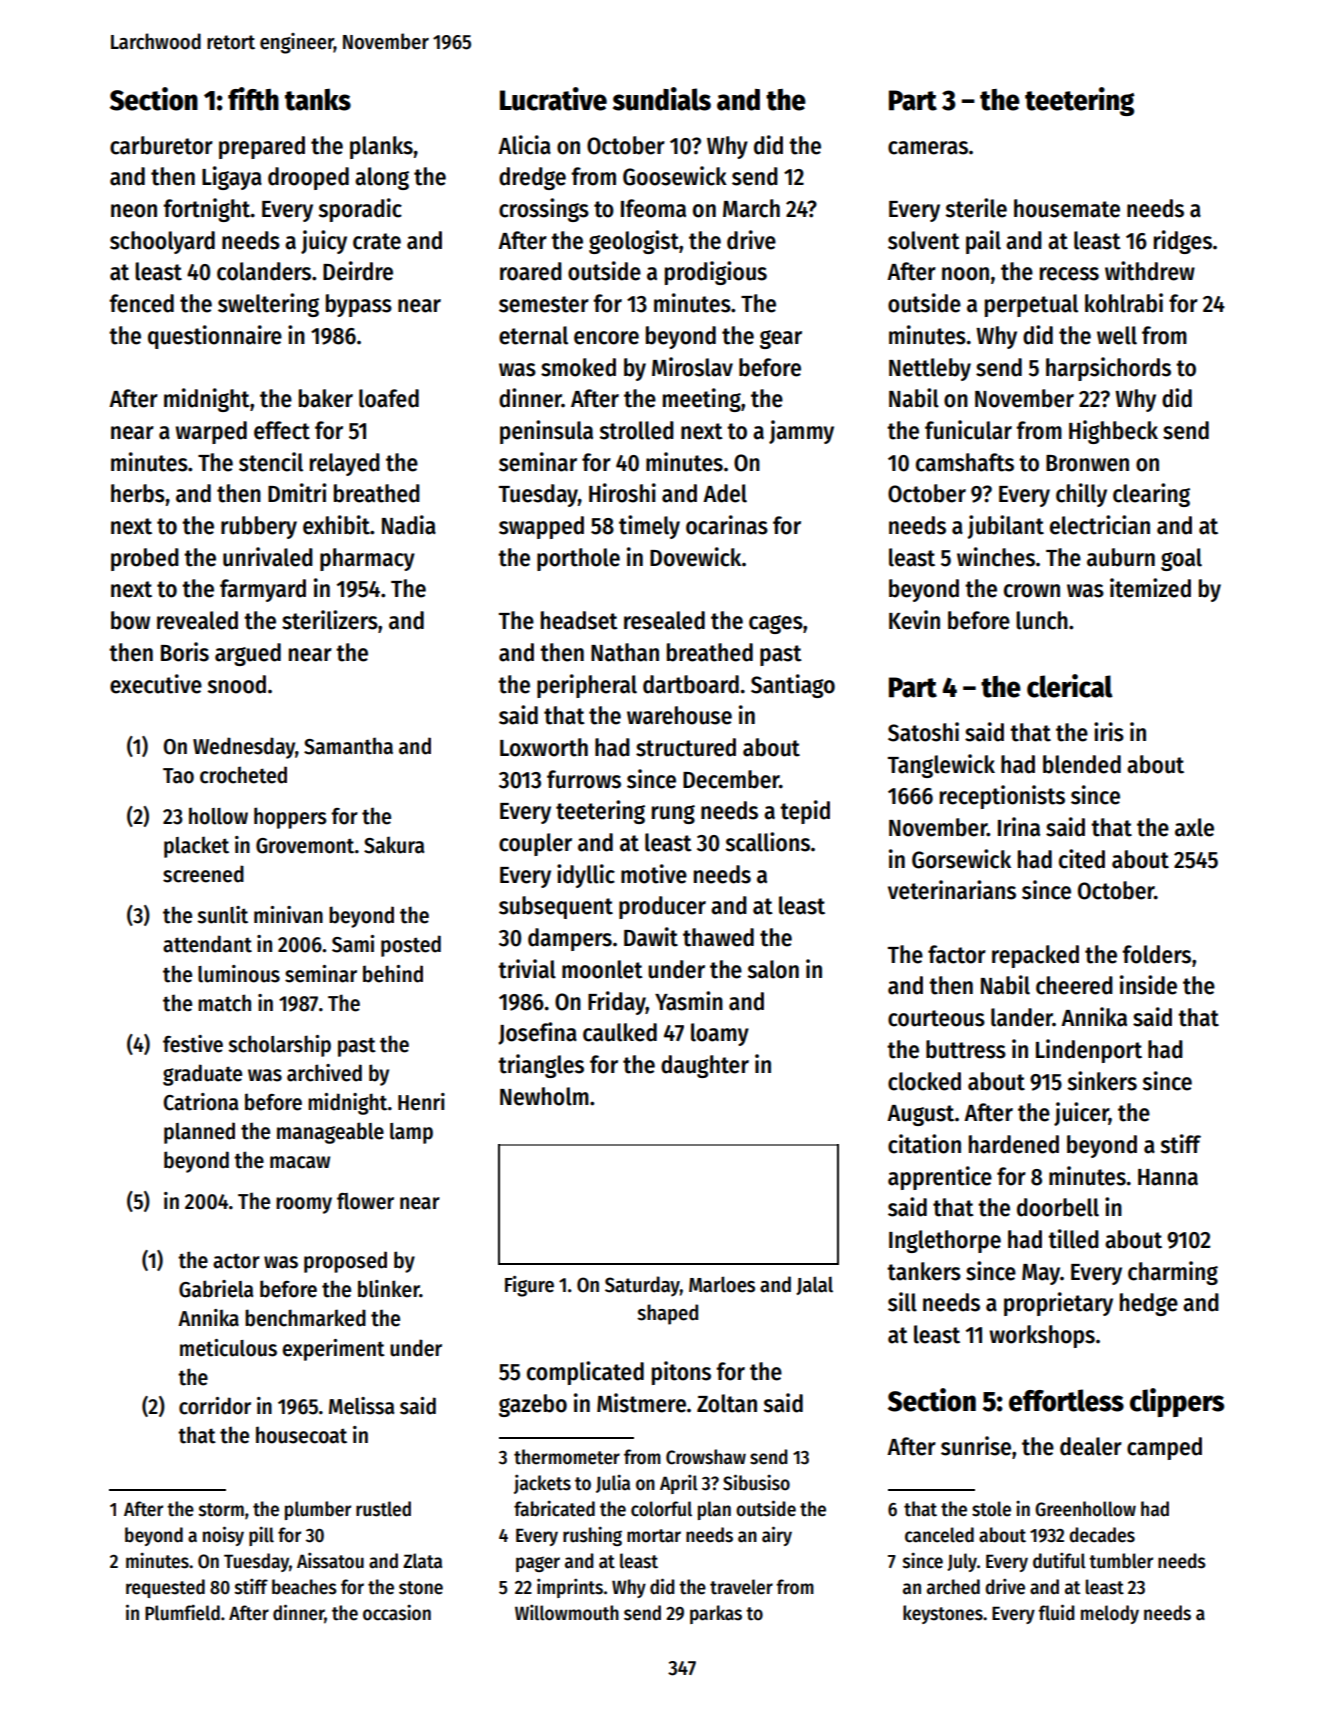 Image resolution: width=1337 pixels, height=1730 pixels. I want to click on Willowmouth, so click(567, 1612).
